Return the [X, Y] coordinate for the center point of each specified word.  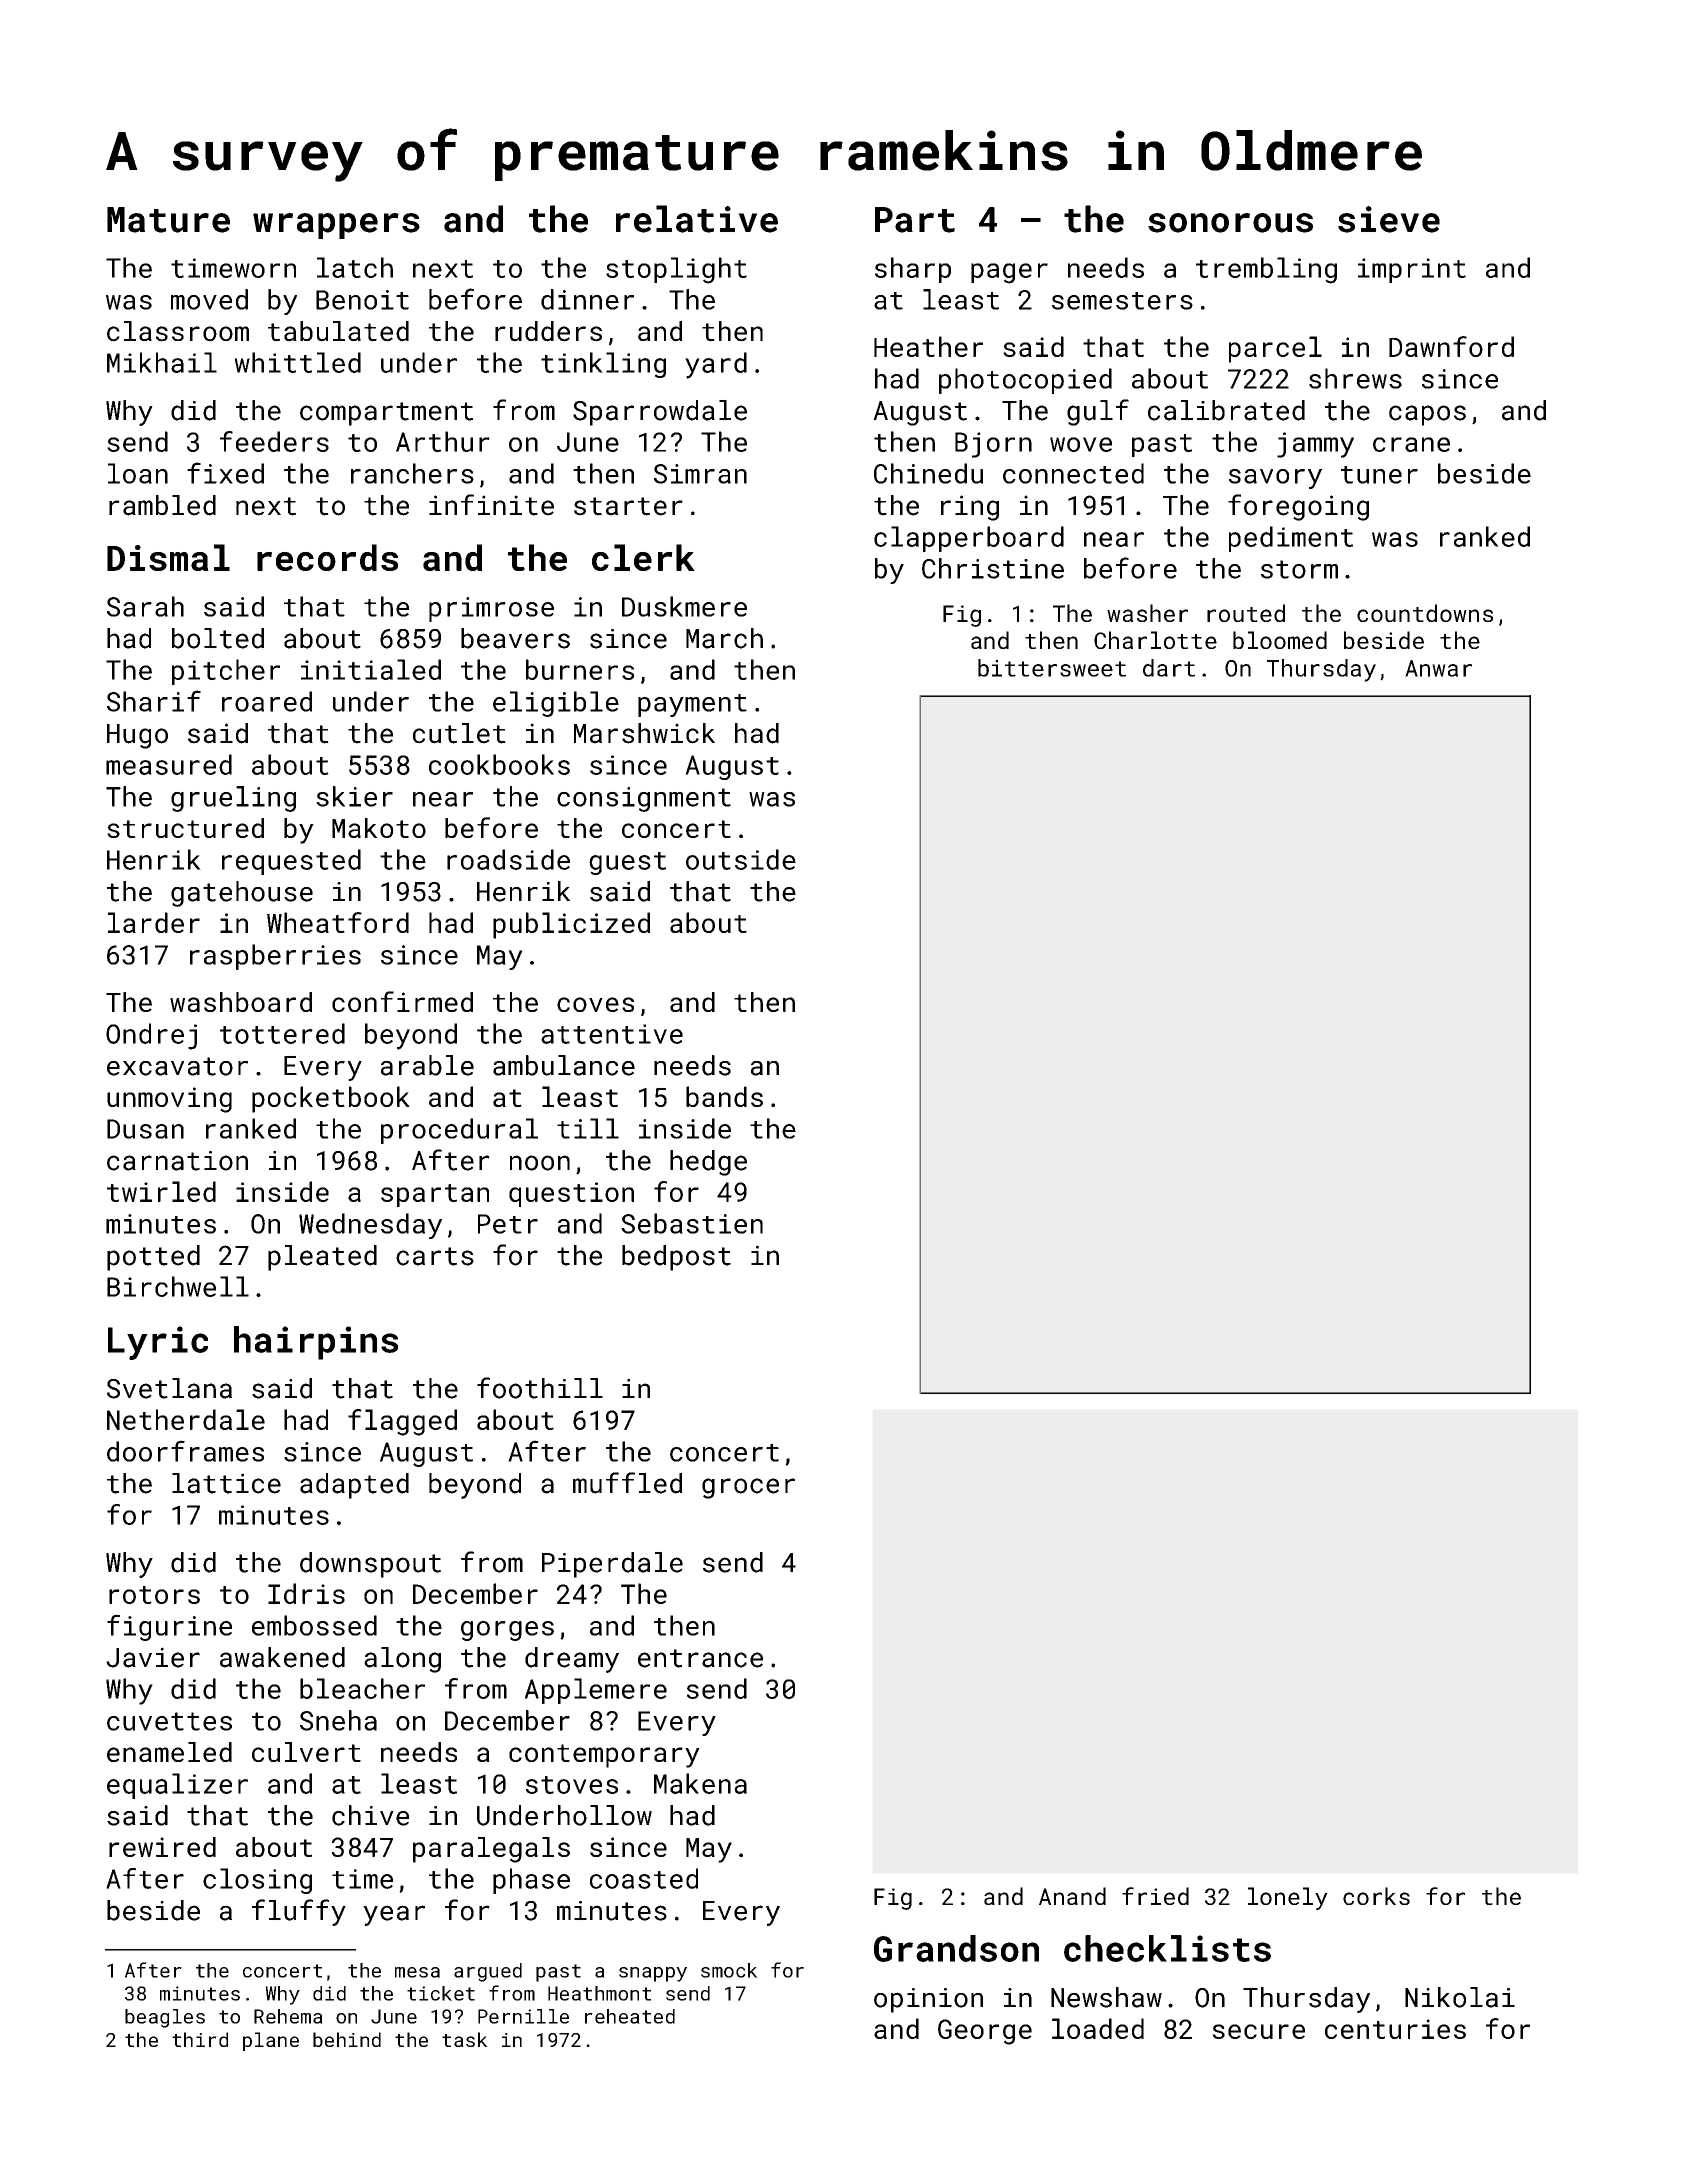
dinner [587, 299]
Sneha [338, 1720]
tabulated [338, 331]
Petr [508, 1224]
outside [741, 859]
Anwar [1438, 668]
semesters [1122, 301]
